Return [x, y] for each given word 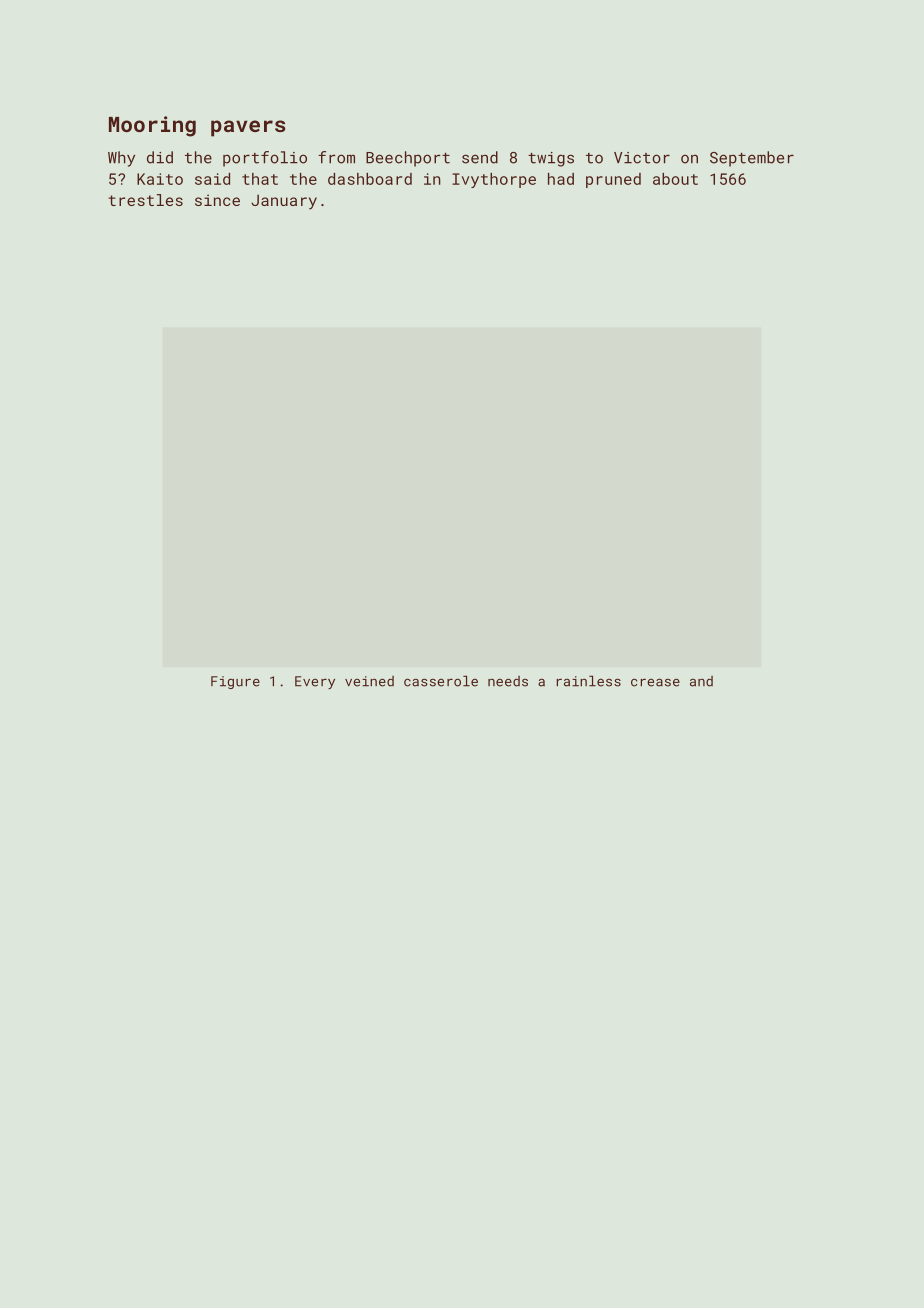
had [561, 179]
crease [655, 682]
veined [369, 681]
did [160, 157]
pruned [613, 180]
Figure [235, 682]
